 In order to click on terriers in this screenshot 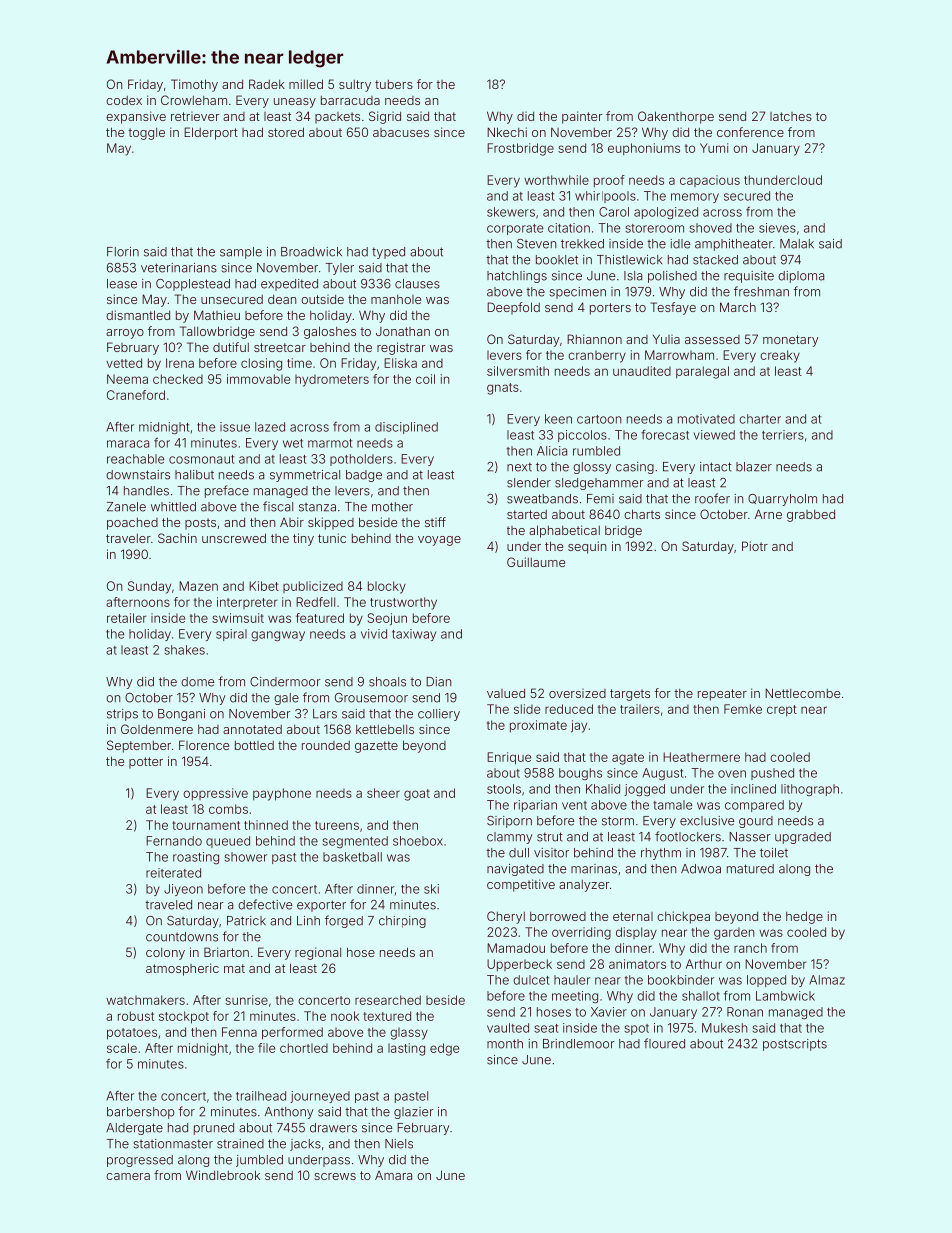, I will do `click(783, 435)`.
